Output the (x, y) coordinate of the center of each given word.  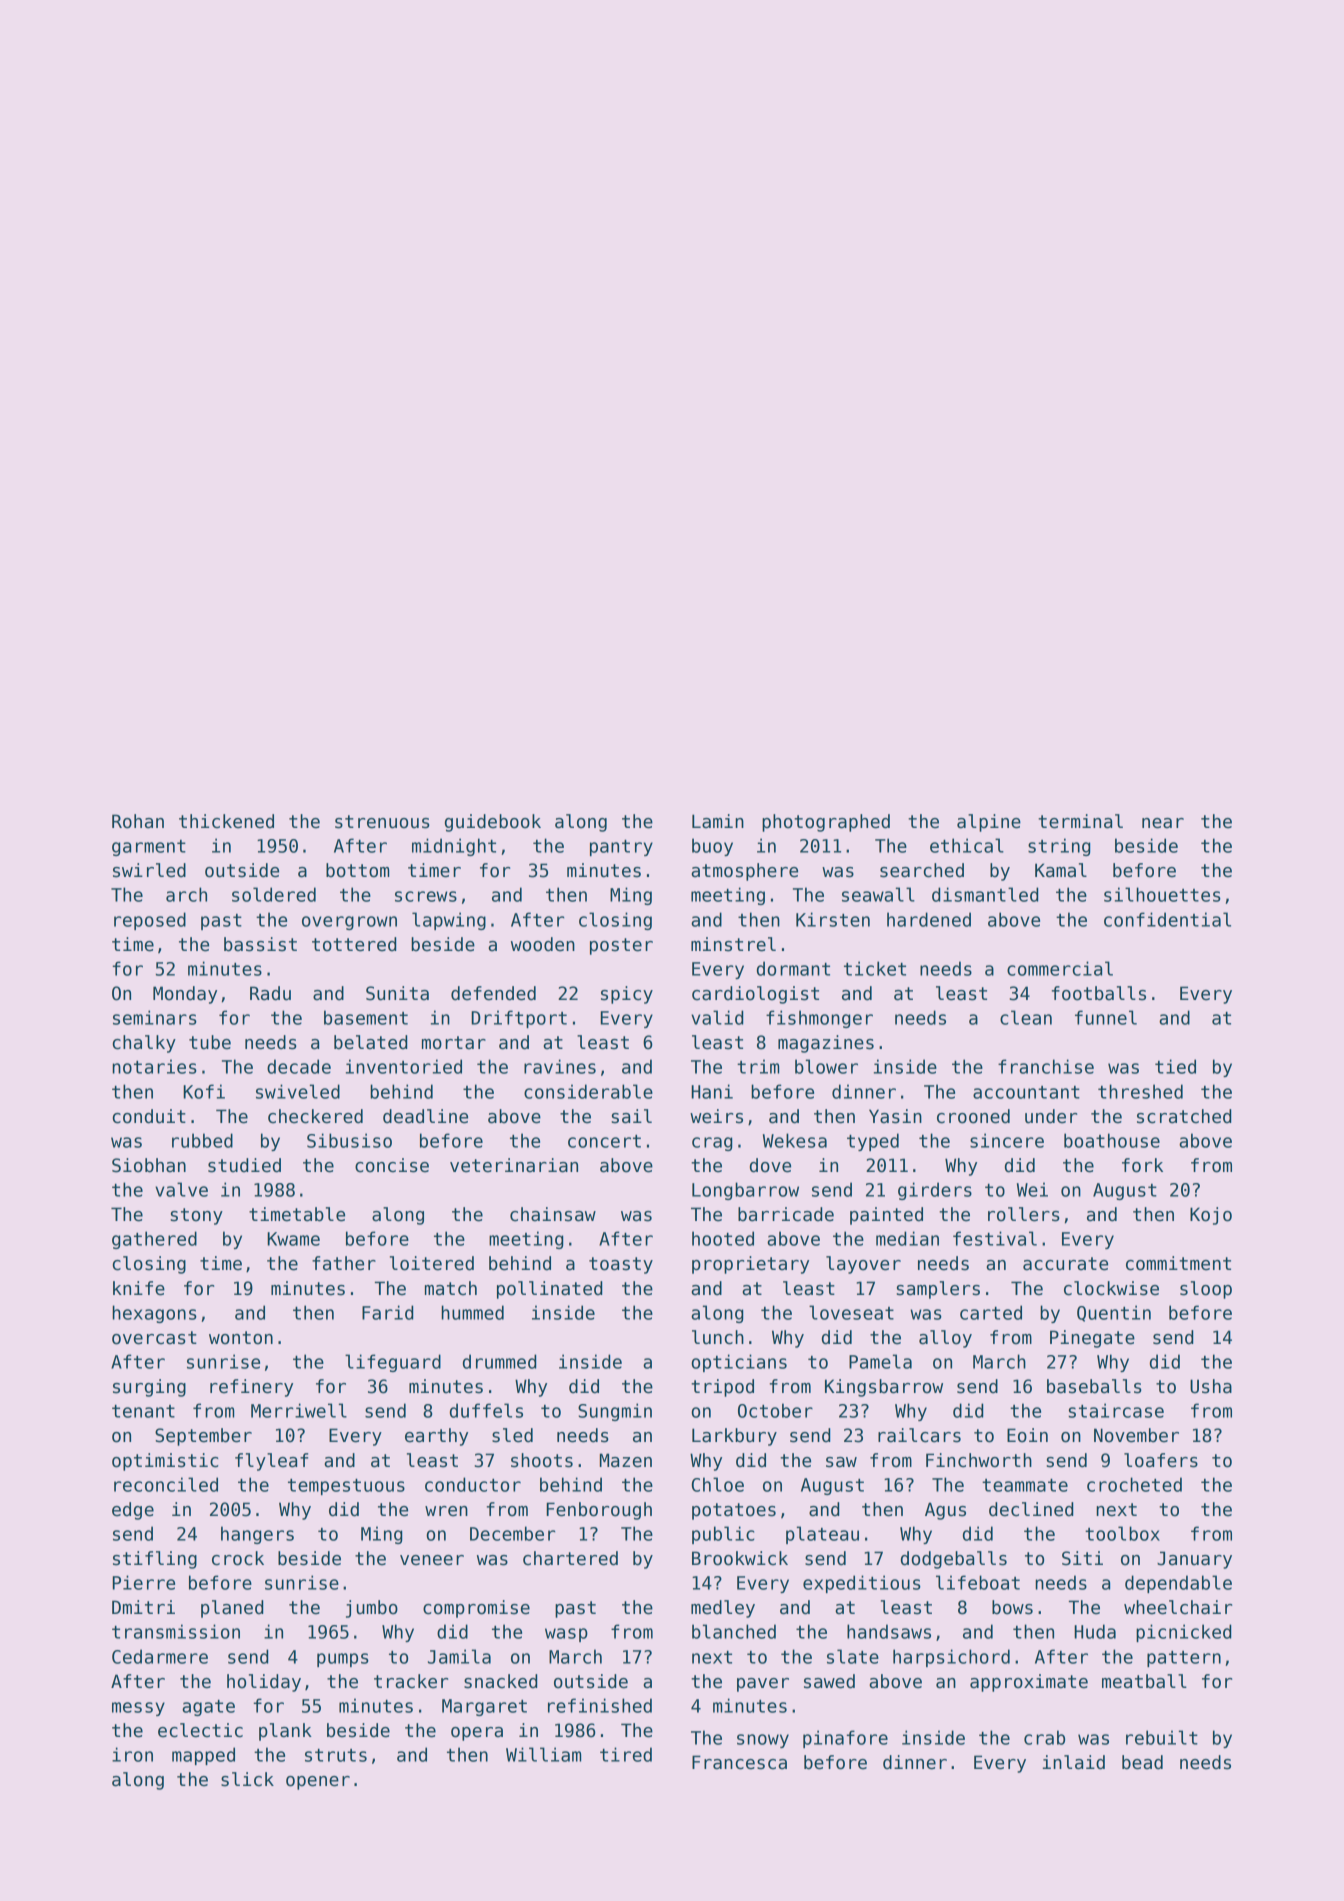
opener (318, 1783)
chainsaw (553, 1214)
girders (935, 1191)
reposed (150, 921)
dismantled (985, 894)
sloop (1206, 1290)
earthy (436, 1437)
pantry (621, 848)
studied (244, 1165)
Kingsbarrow (884, 1388)
